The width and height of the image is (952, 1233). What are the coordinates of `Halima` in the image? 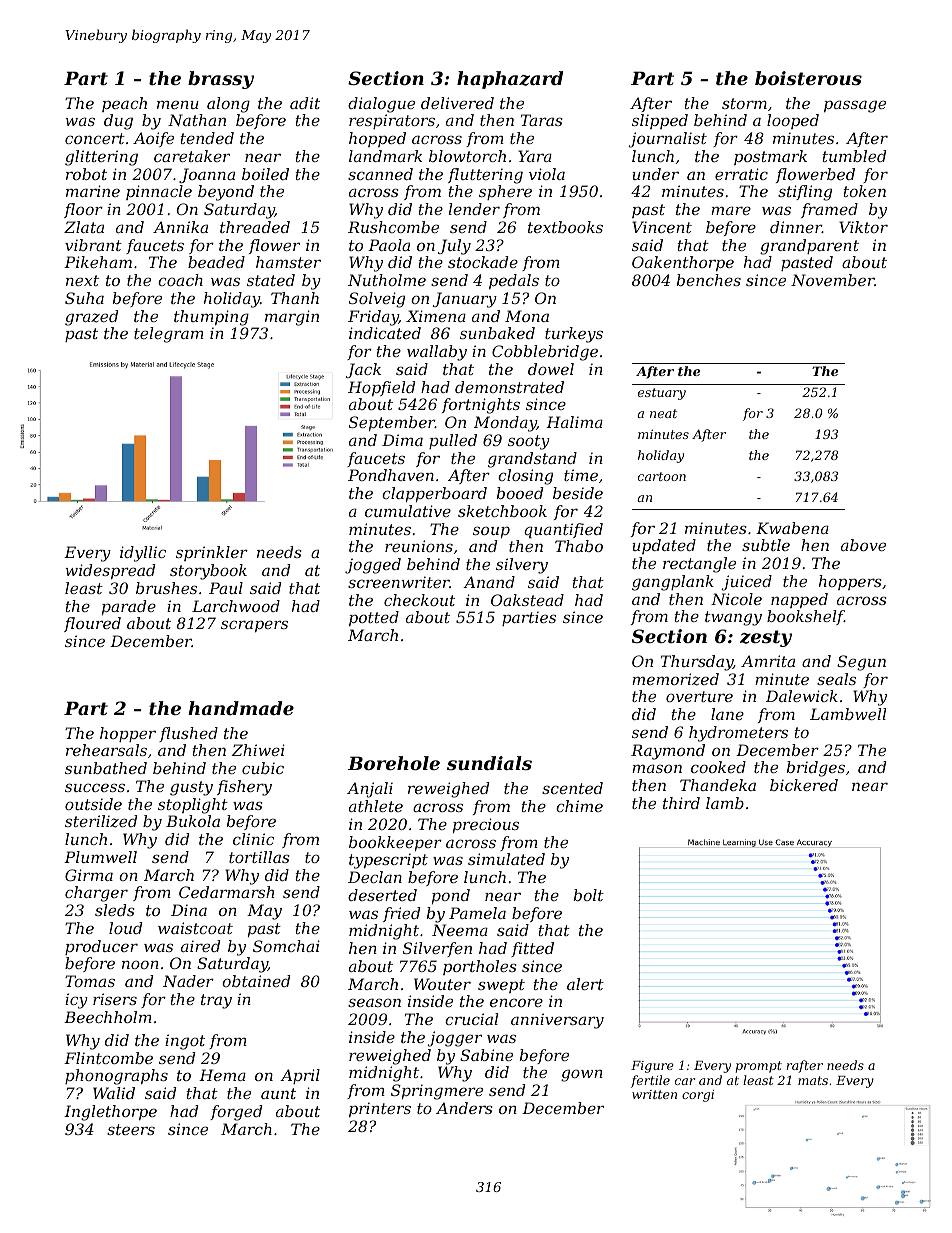 It's located at (574, 422).
